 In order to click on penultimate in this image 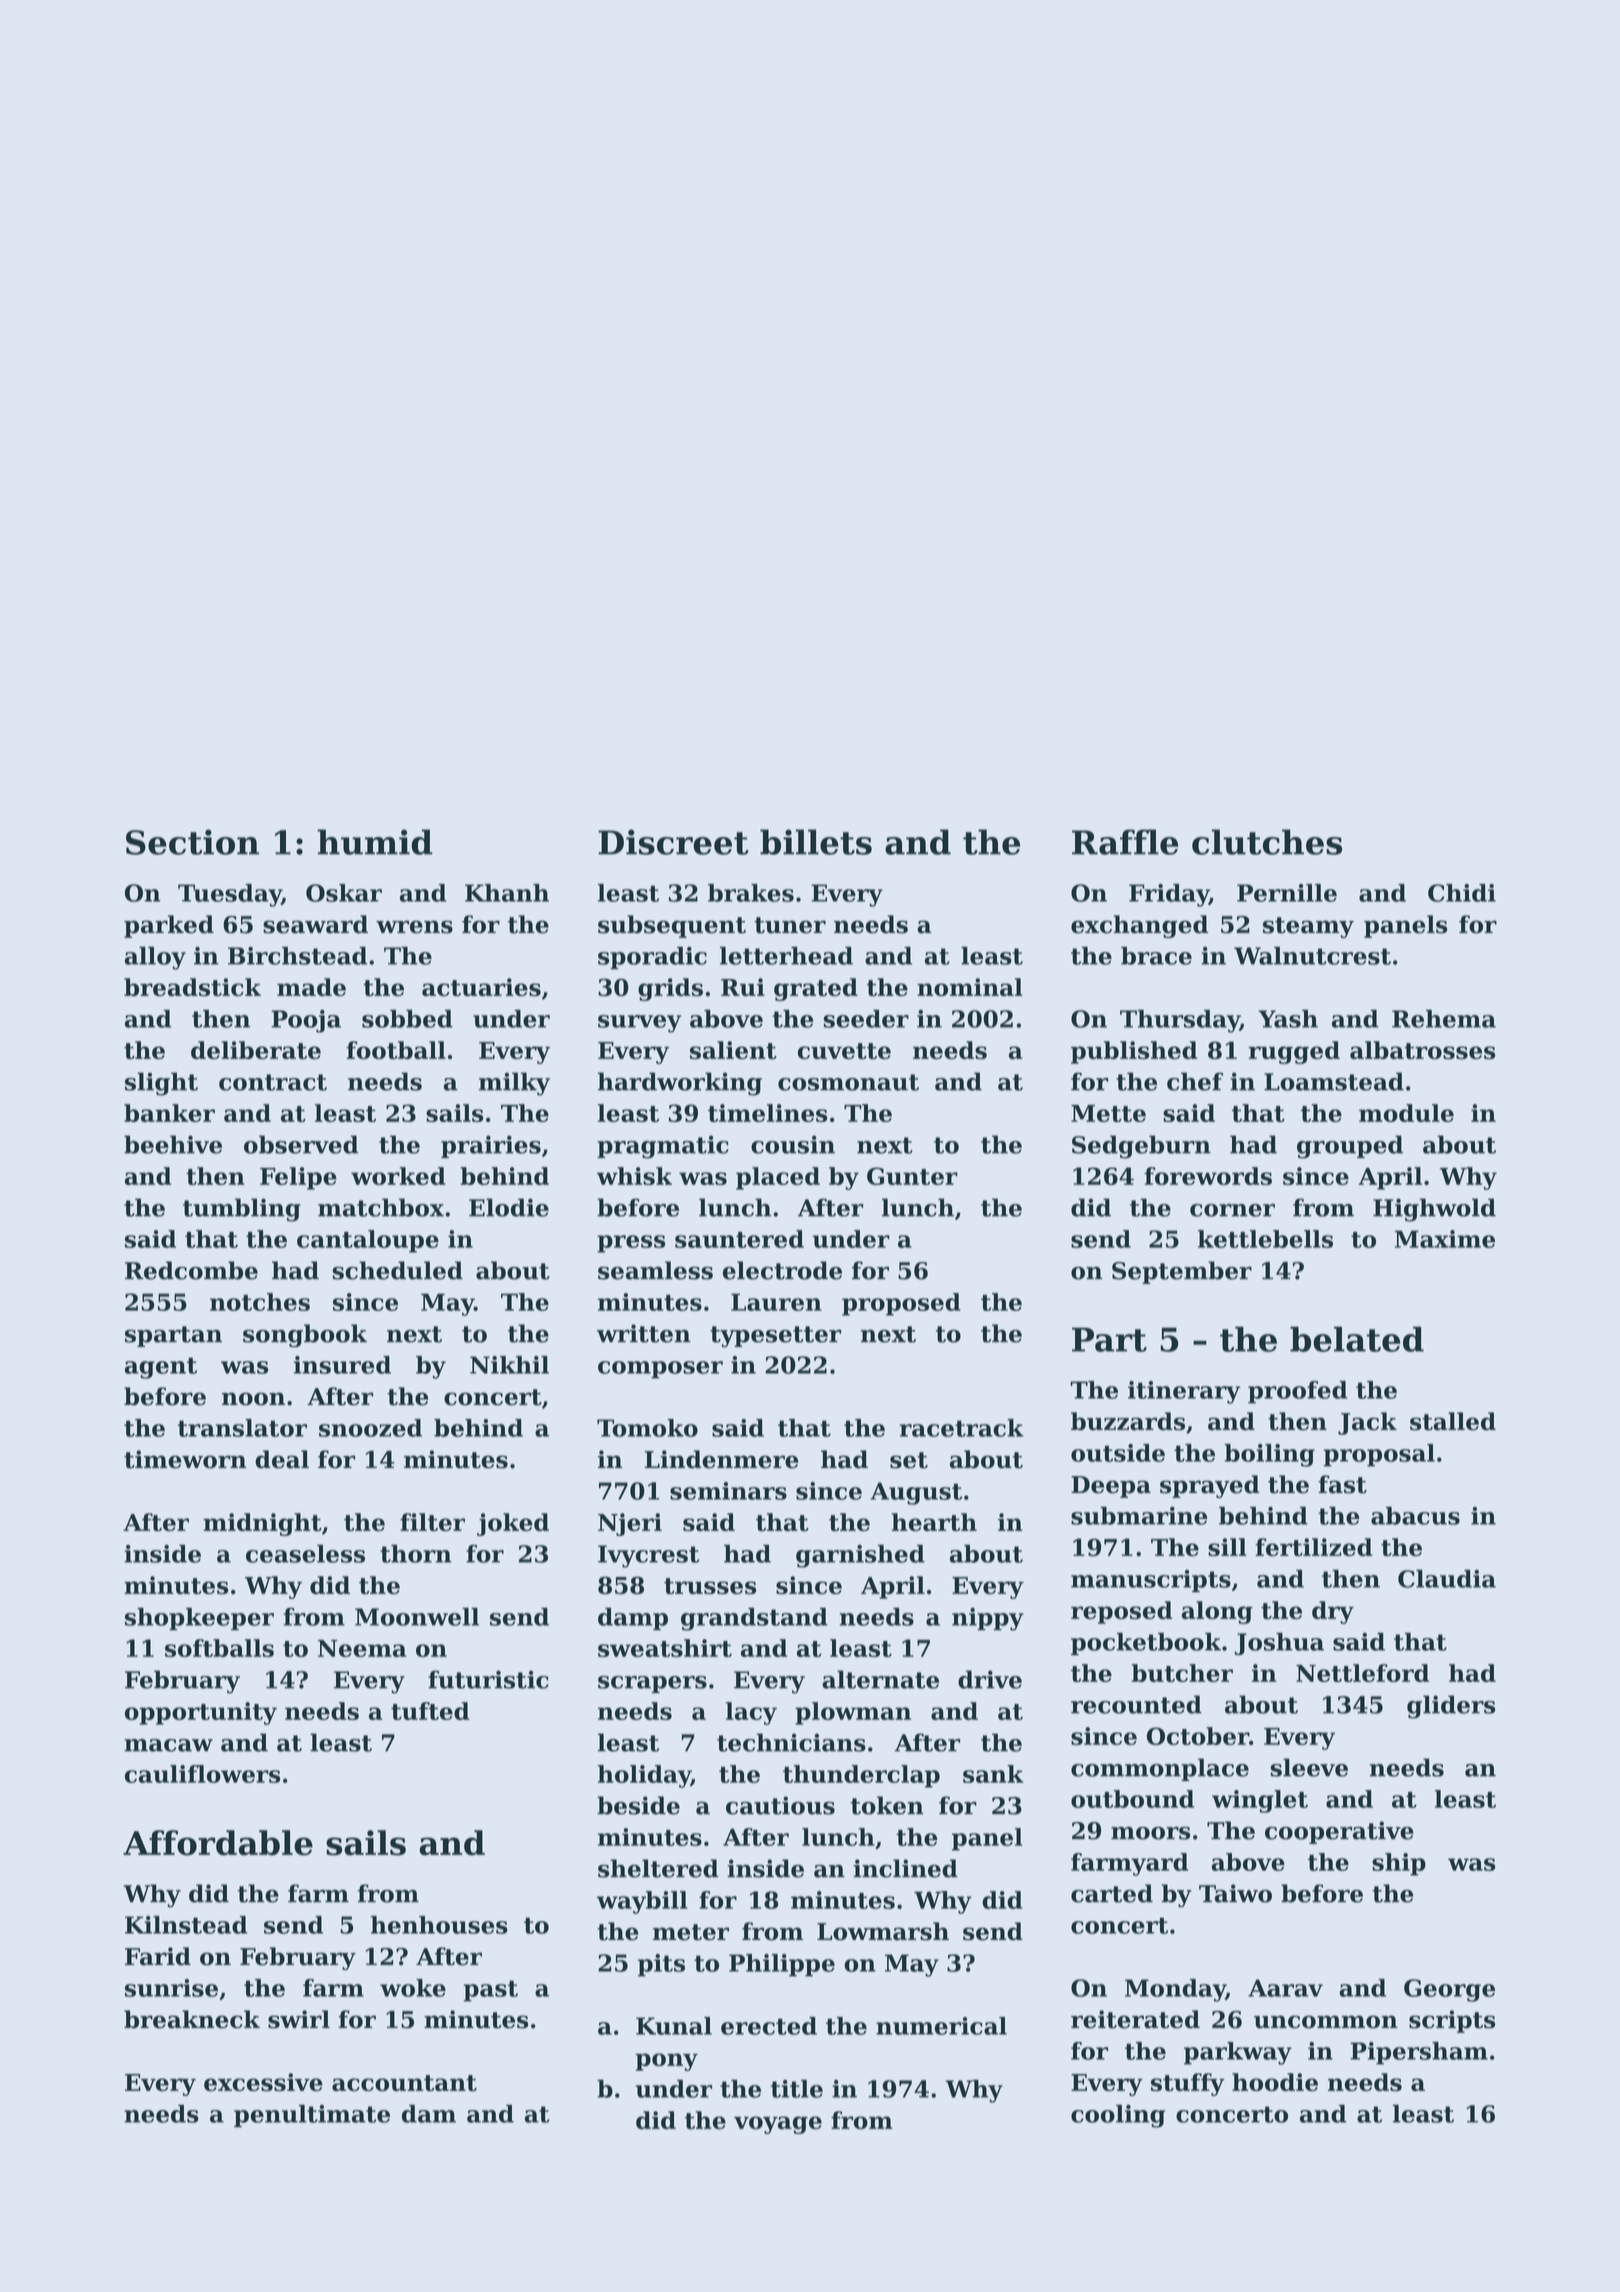, I will do `click(312, 2115)`.
